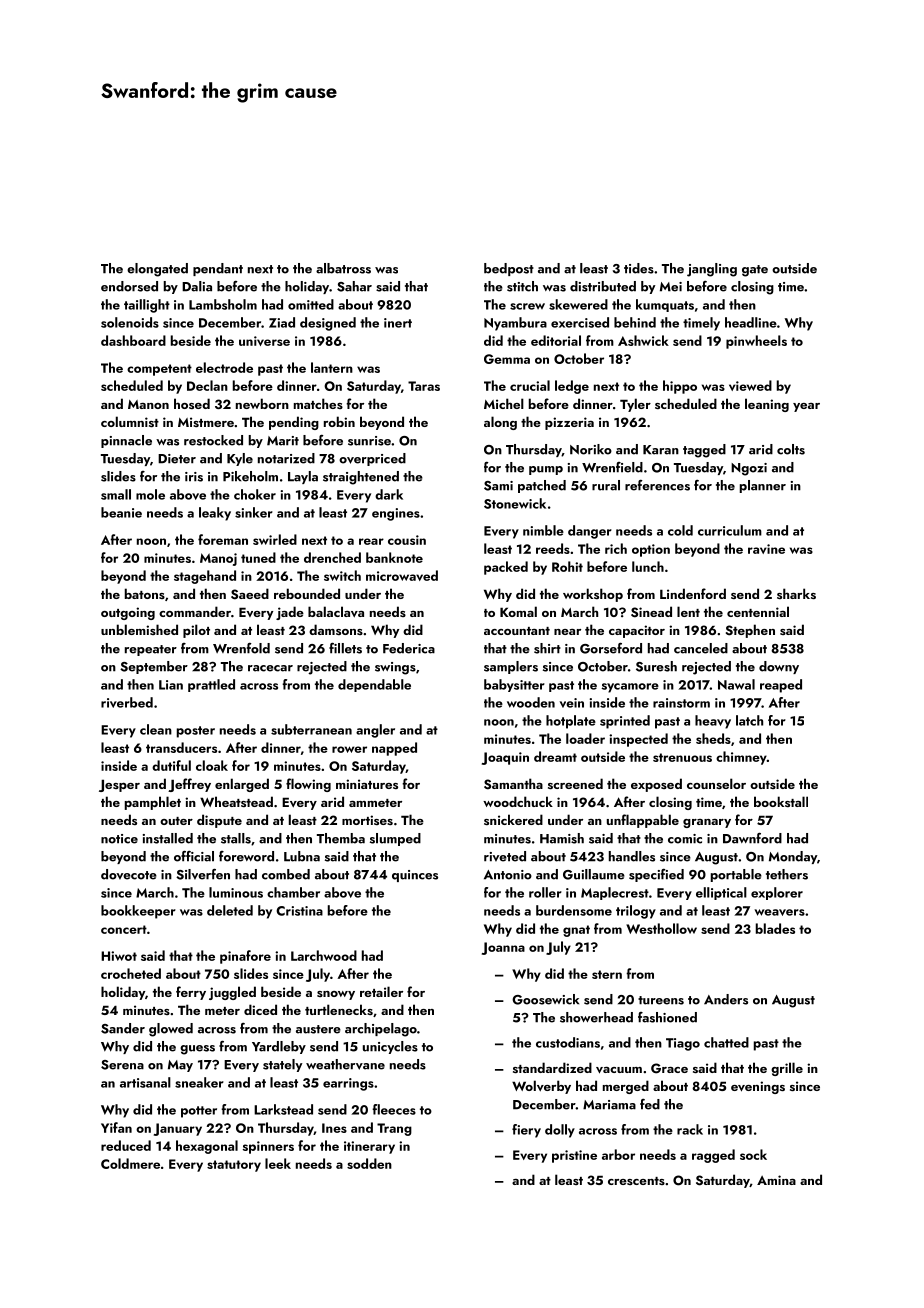  I want to click on headline, so click(751, 322).
